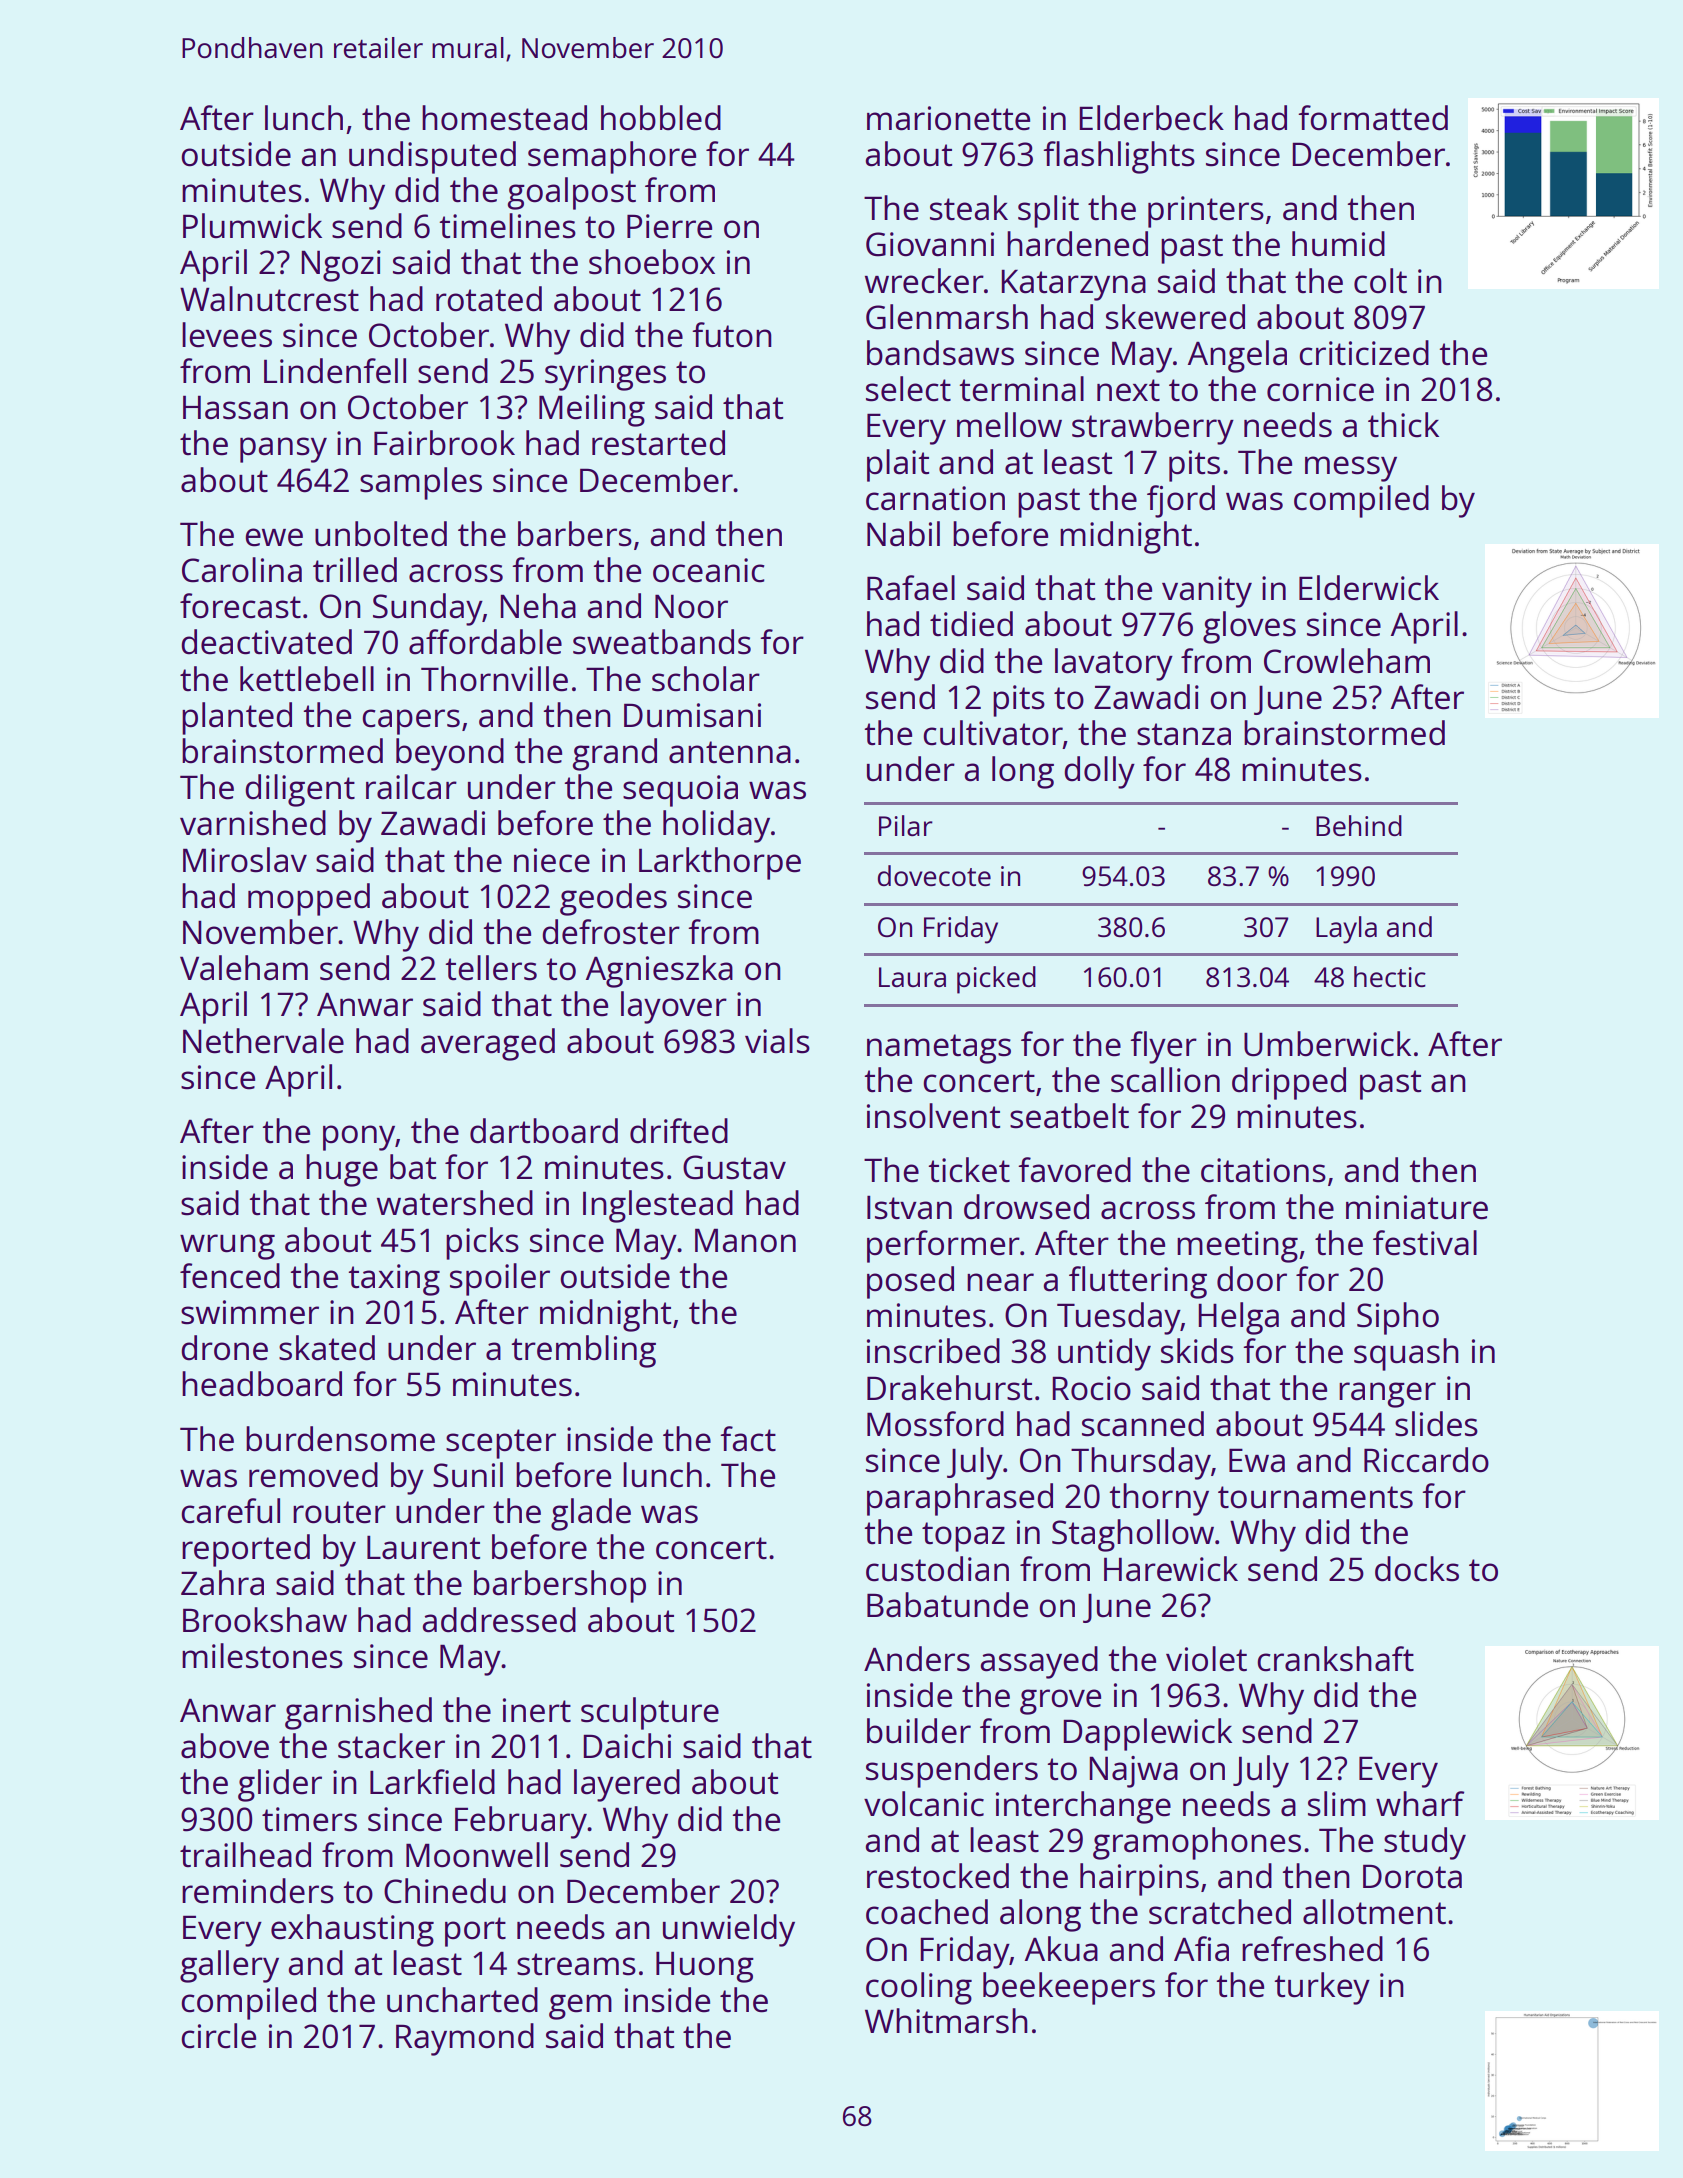 This image has height=2178, width=1683. What do you see at coordinates (1320, 389) in the image?
I see `cornice` at bounding box center [1320, 389].
